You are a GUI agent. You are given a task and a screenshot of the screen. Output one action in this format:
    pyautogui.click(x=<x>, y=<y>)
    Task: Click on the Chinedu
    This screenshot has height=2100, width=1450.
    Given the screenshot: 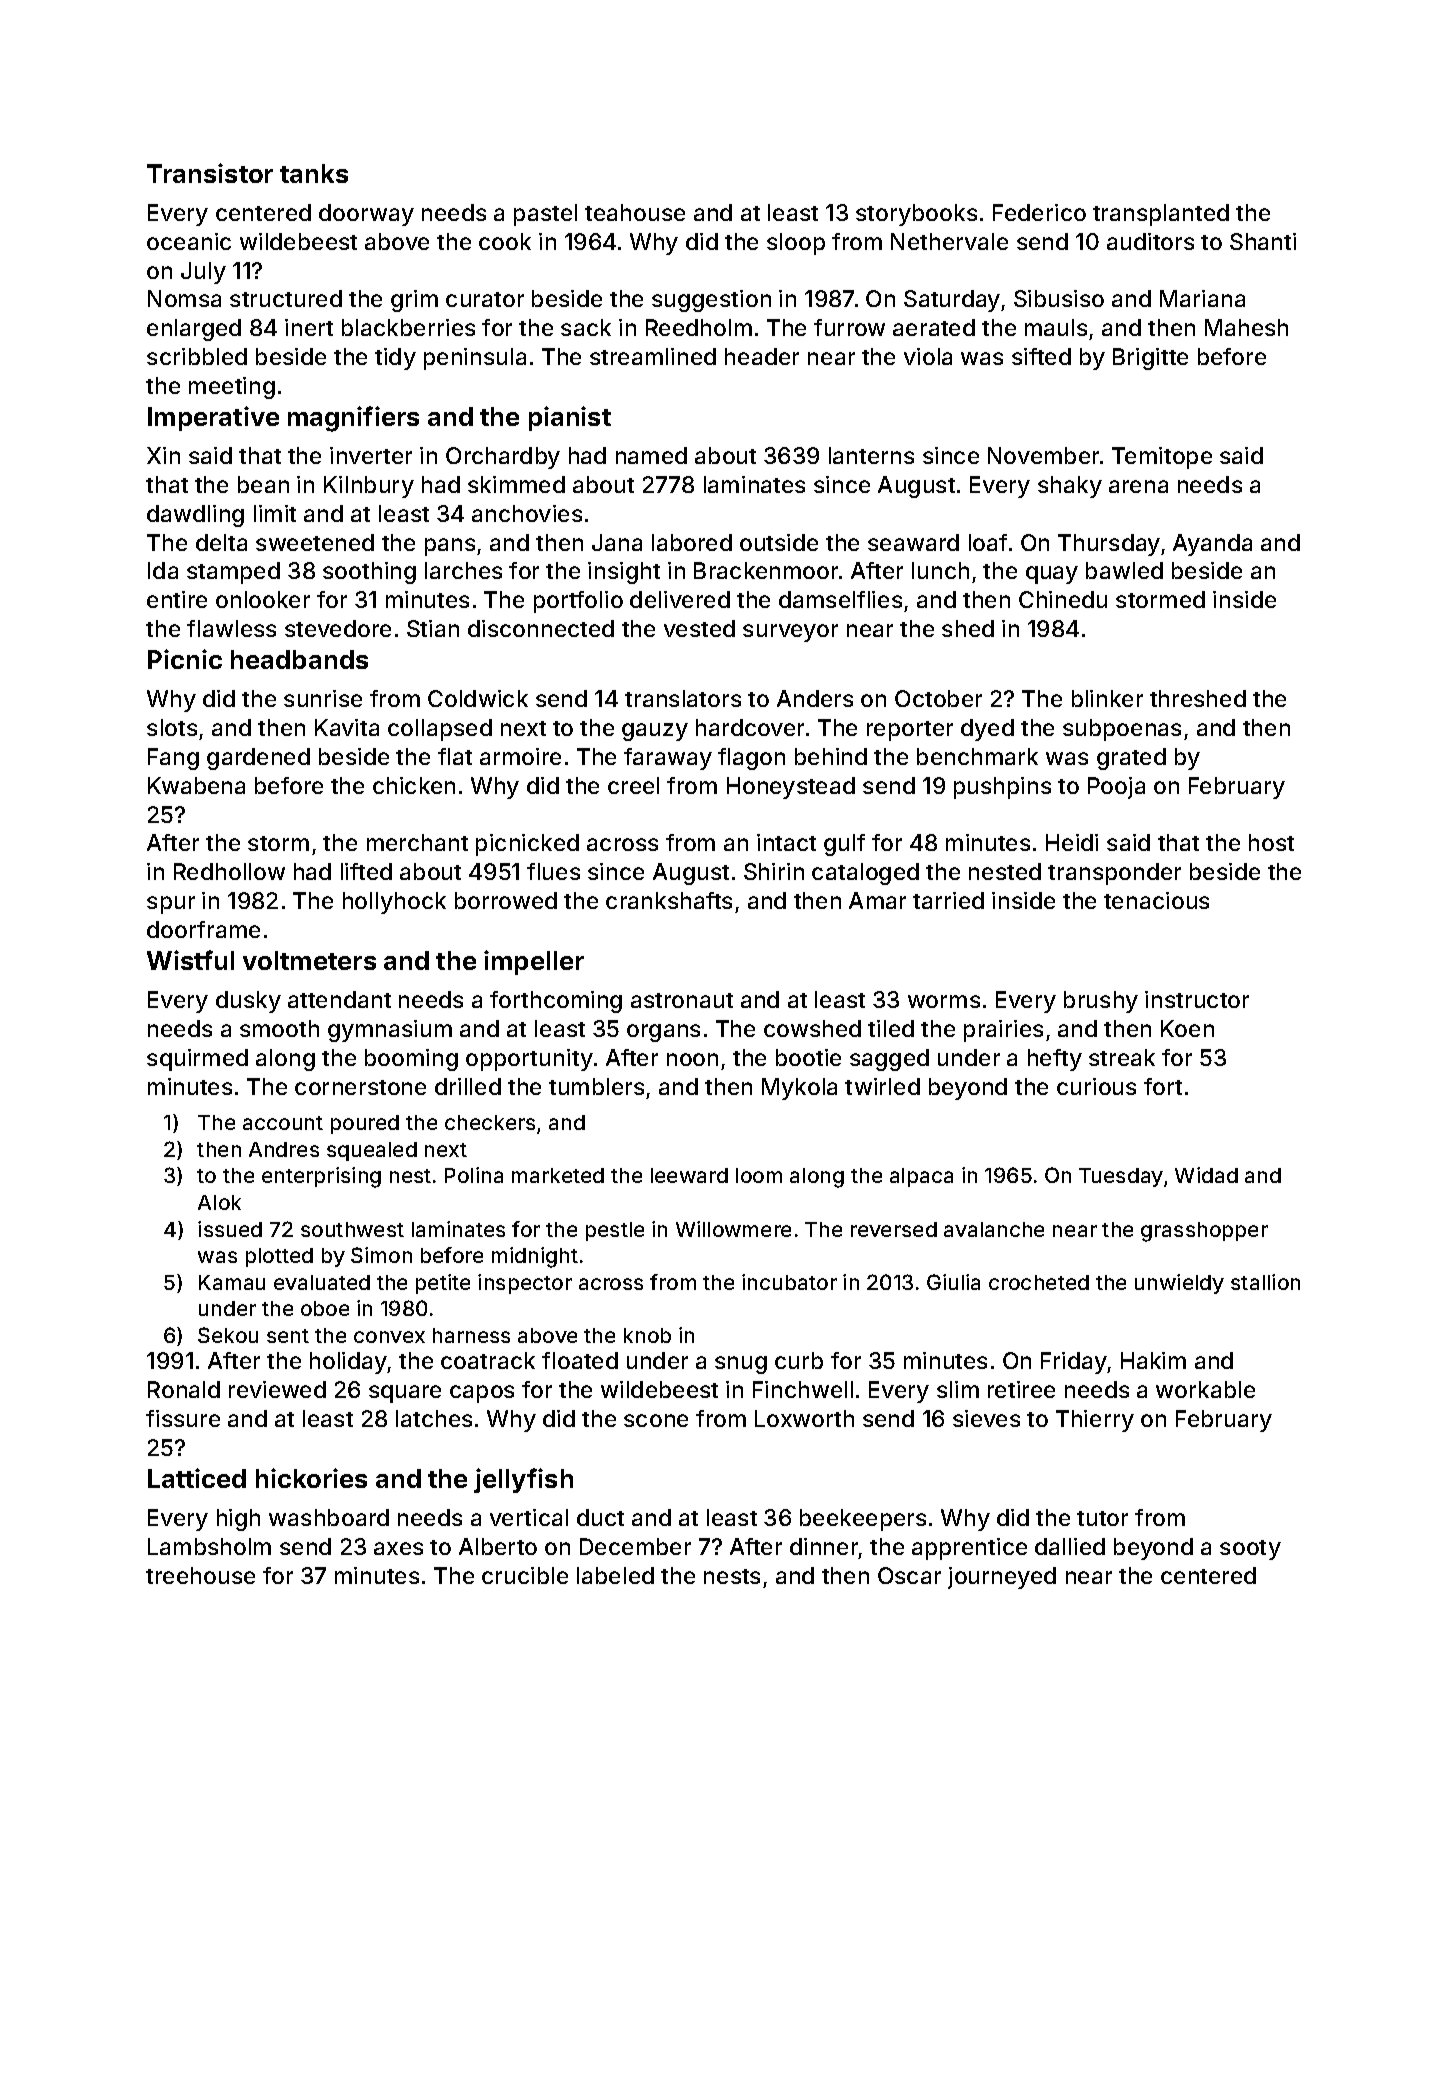 What is the action you would take?
    pyautogui.click(x=1063, y=599)
